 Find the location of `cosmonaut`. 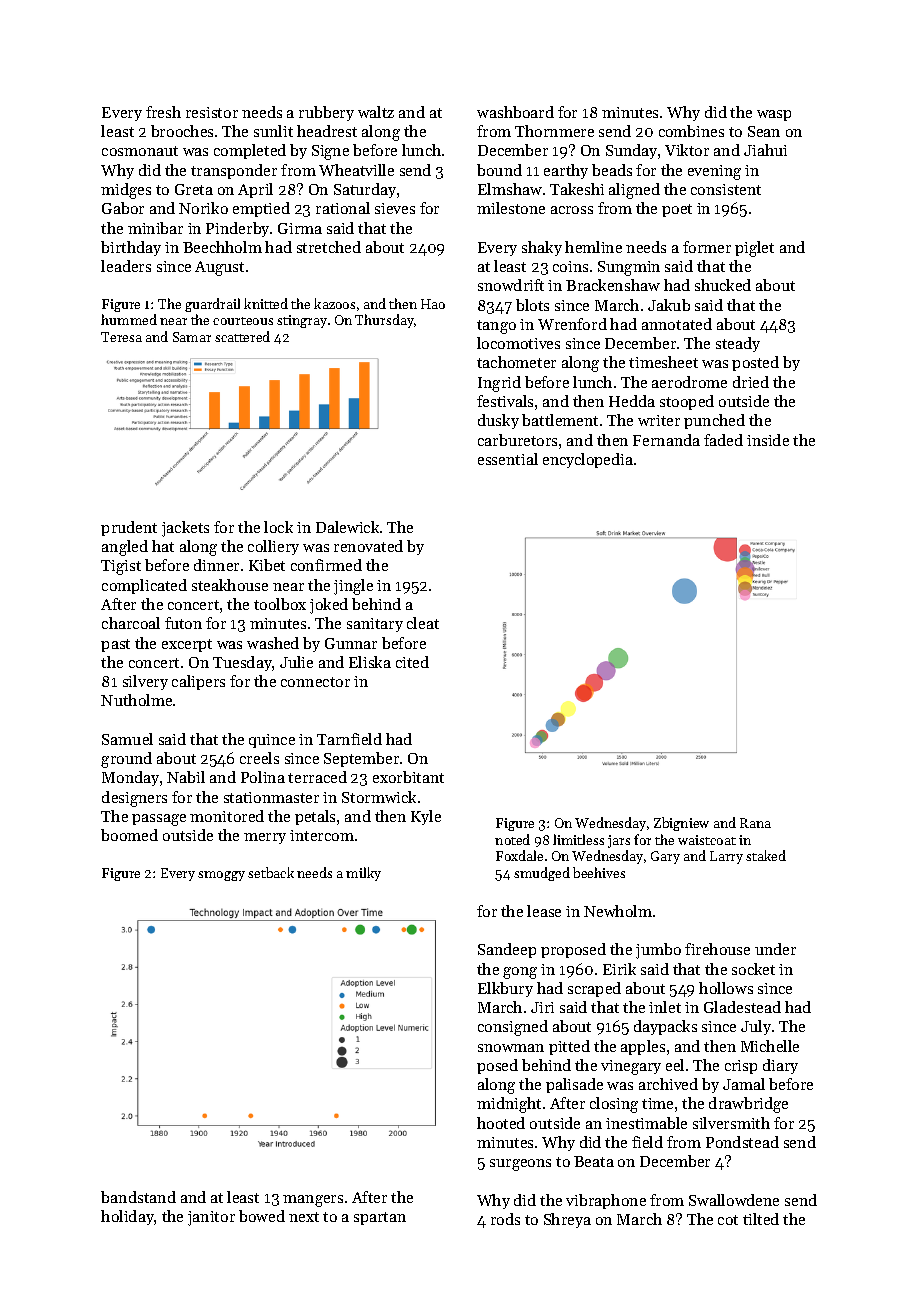

cosmonaut is located at coordinates (140, 151).
